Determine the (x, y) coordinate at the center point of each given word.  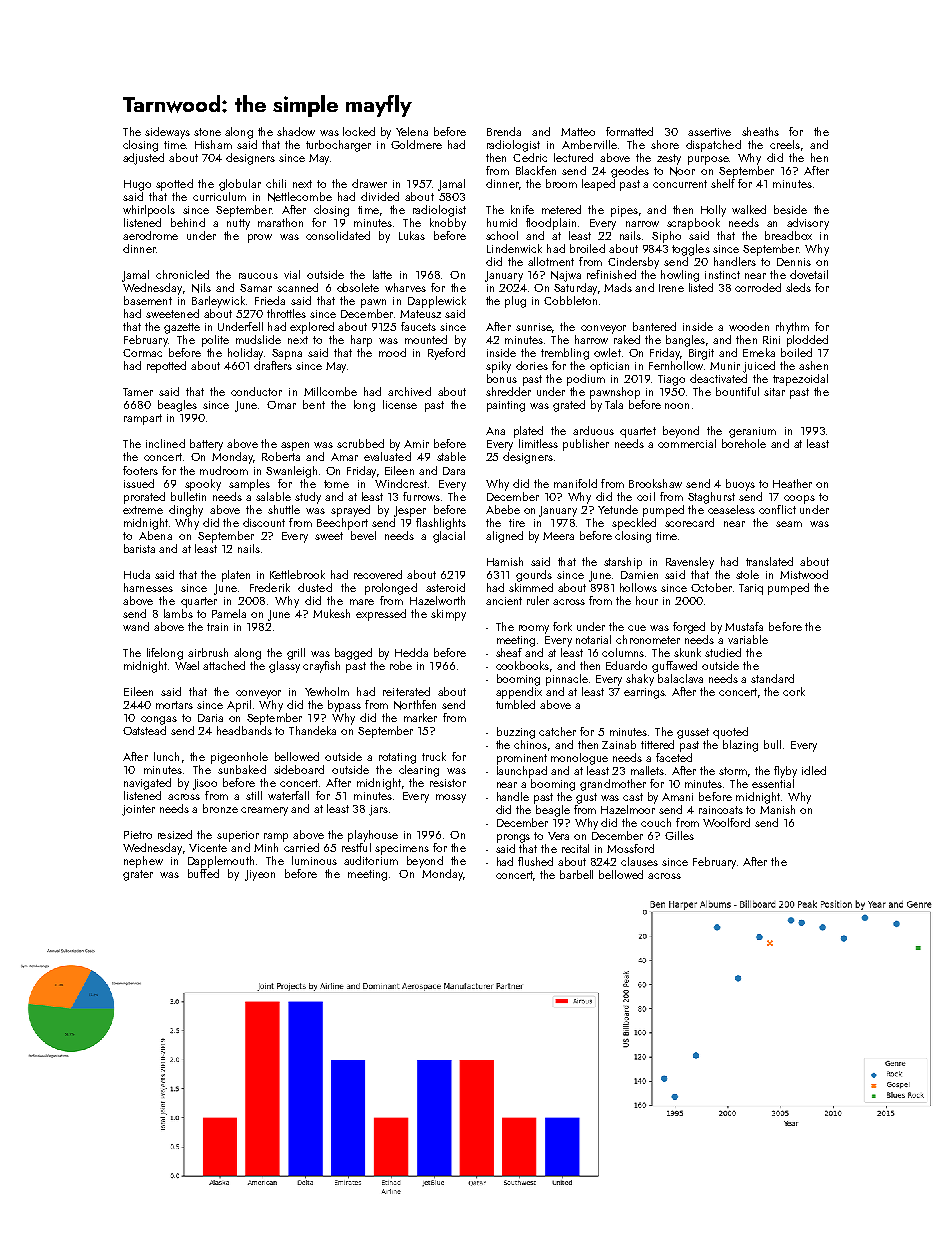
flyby (785, 772)
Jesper (410, 511)
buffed (203, 873)
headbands (244, 730)
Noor (682, 171)
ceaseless (731, 509)
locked (359, 131)
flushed (535, 861)
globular (240, 185)
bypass (344, 706)
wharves (405, 287)
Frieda (270, 300)
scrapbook (693, 224)
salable (273, 496)
